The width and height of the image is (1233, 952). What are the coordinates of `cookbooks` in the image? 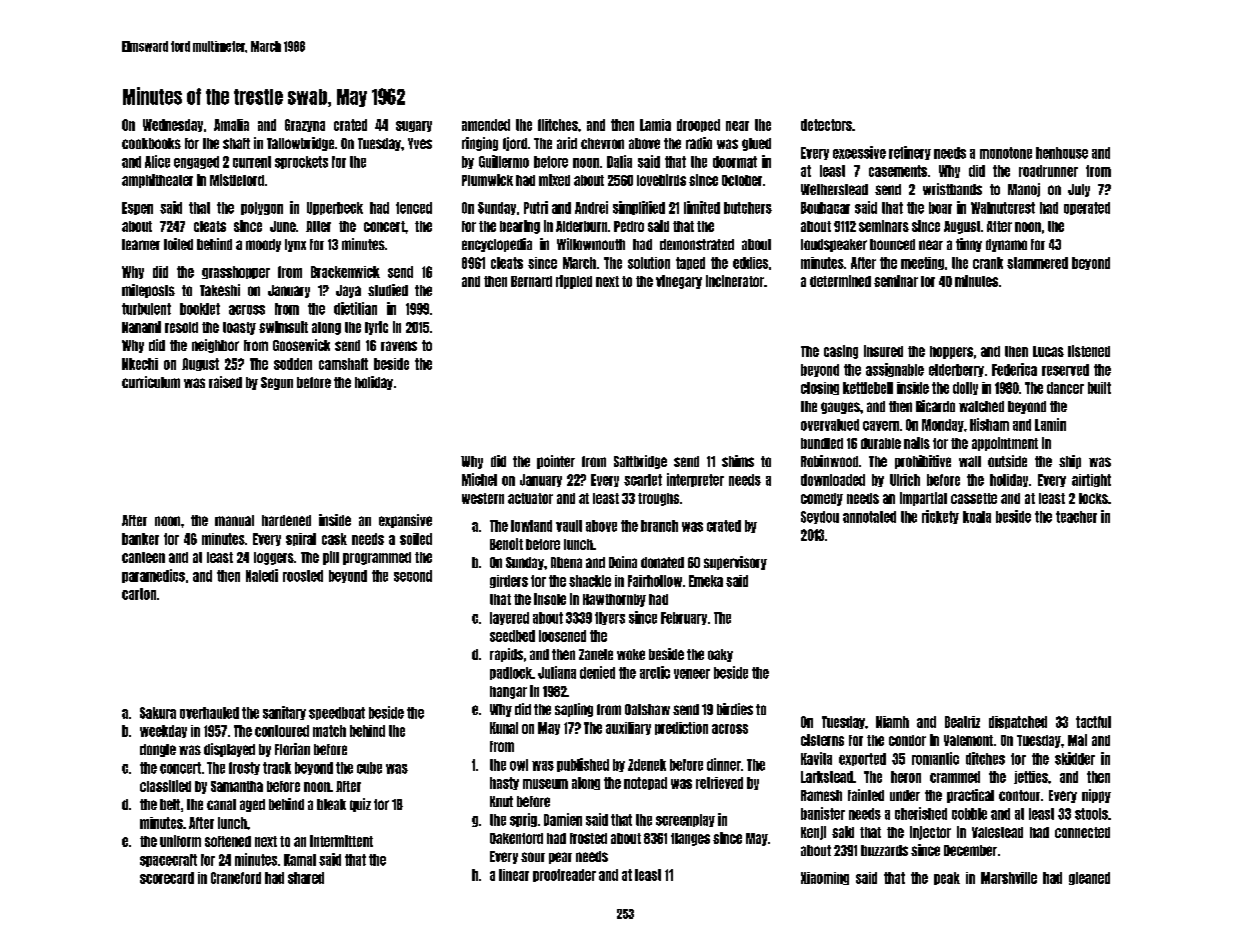 It's located at (151, 143).
